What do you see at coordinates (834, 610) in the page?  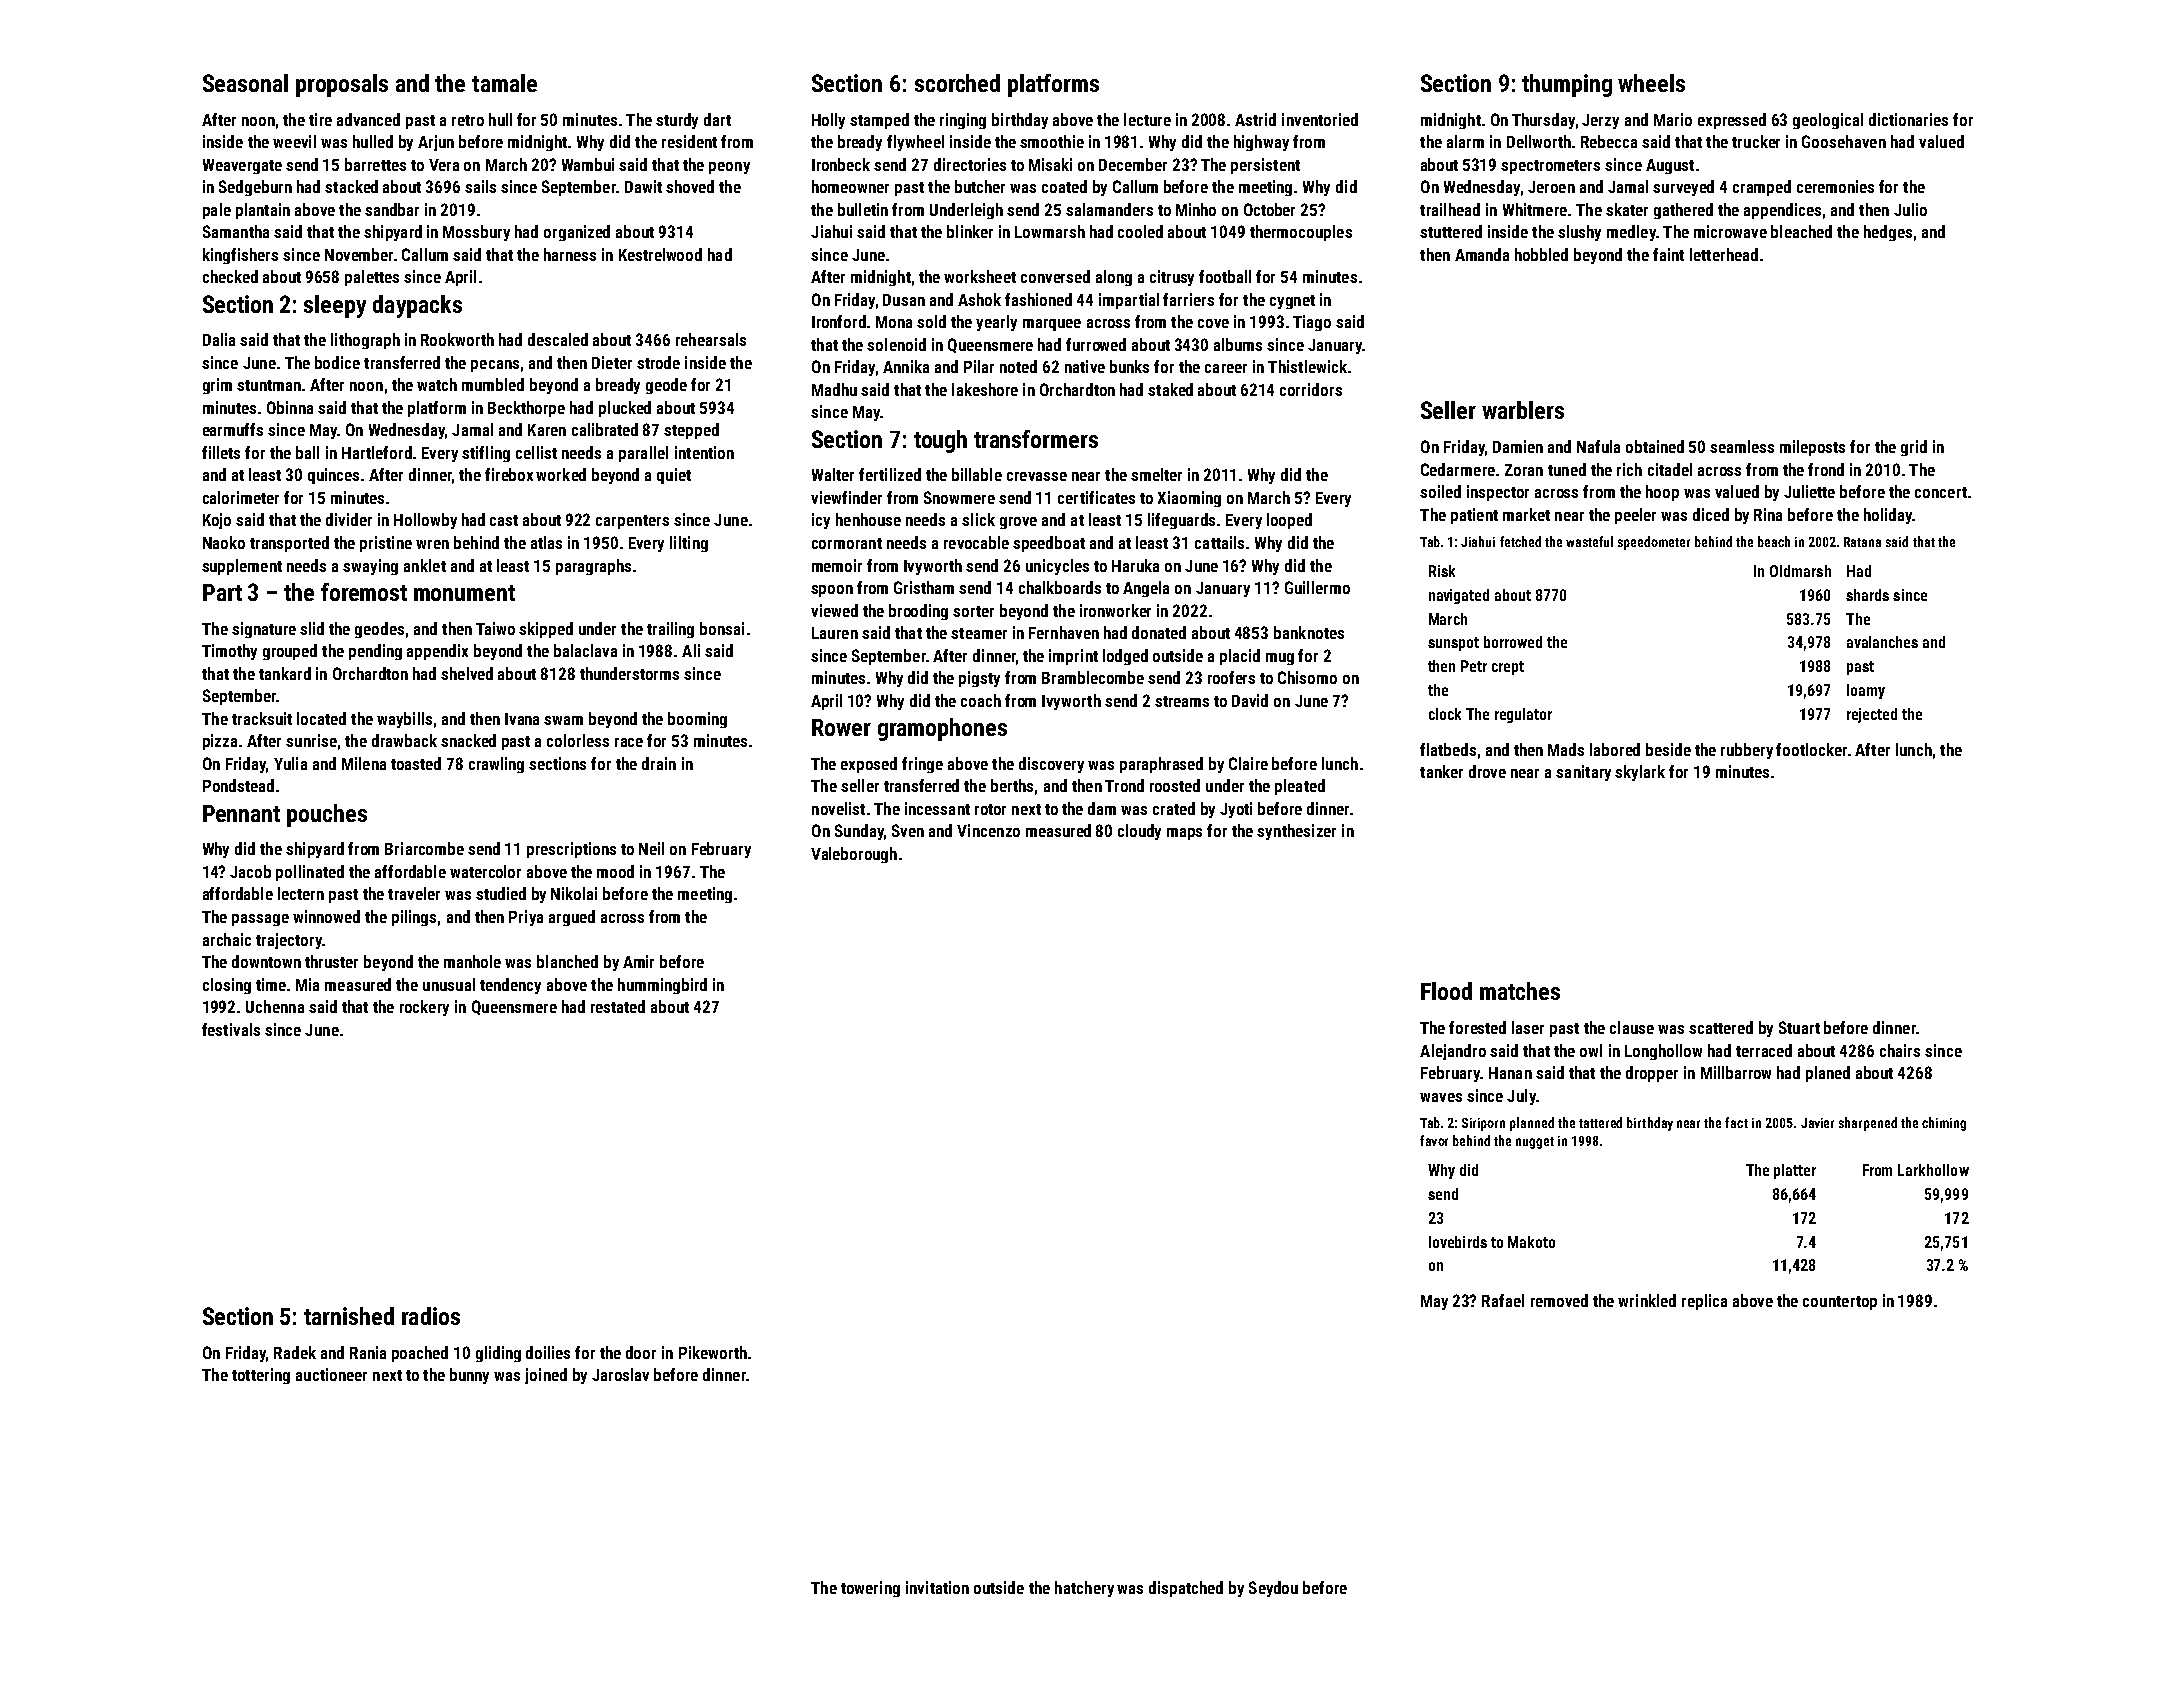 I see `viewed` at bounding box center [834, 610].
